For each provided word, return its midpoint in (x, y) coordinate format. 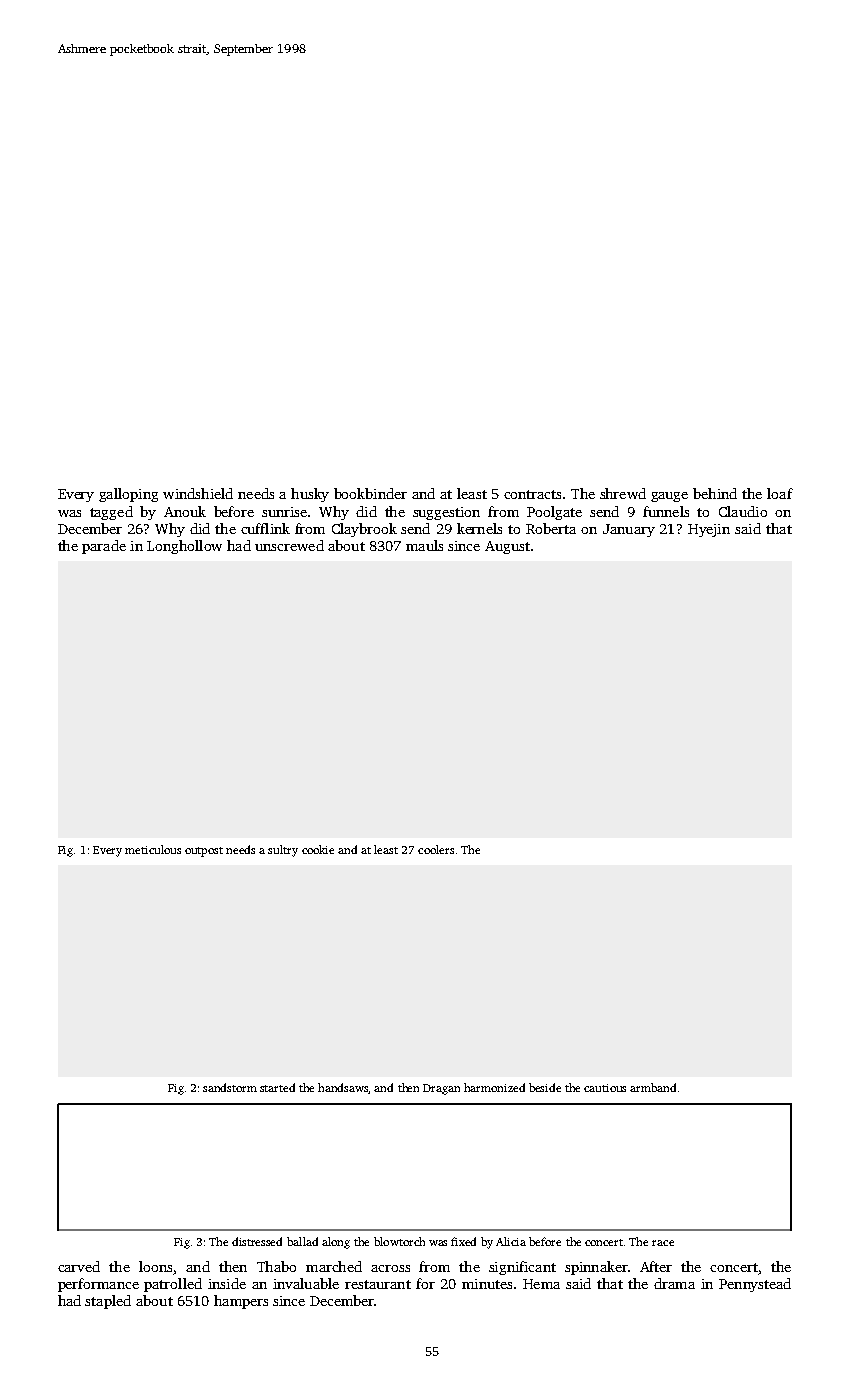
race (663, 1243)
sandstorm (230, 1087)
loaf (780, 493)
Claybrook (364, 530)
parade (104, 547)
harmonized (494, 1087)
